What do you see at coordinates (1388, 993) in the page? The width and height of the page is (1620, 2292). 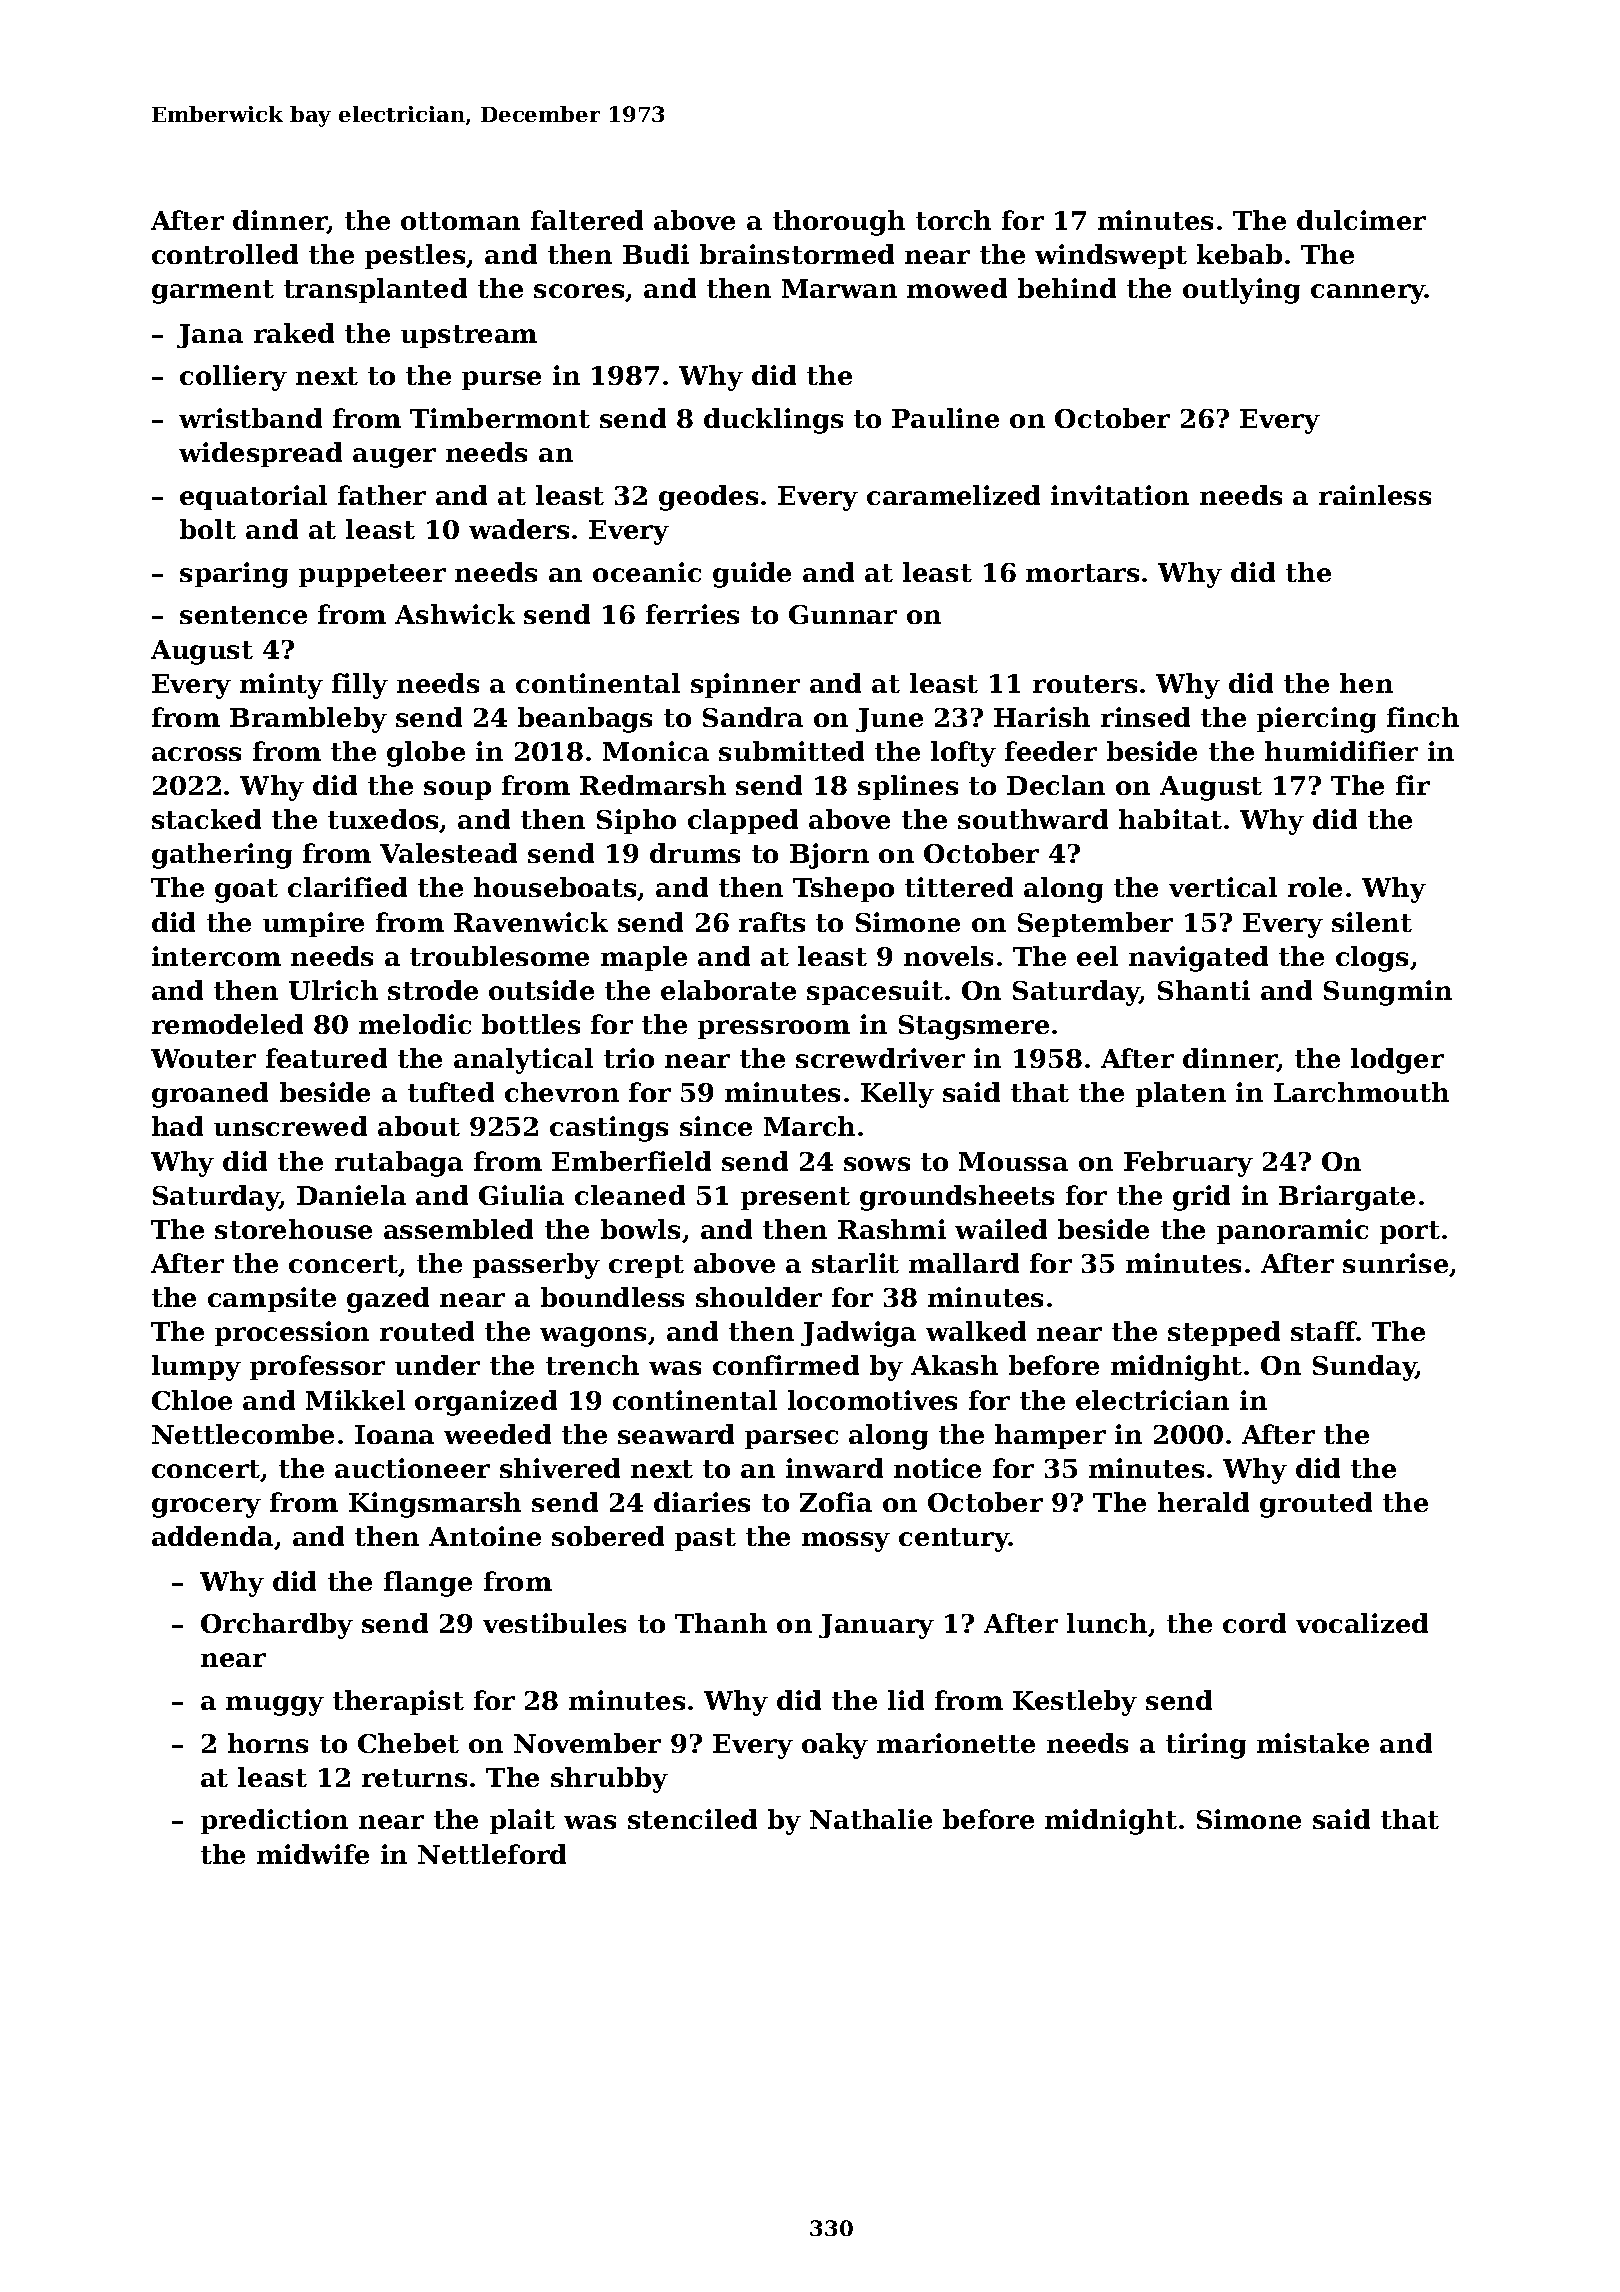 I see `Sungmin` at bounding box center [1388, 993].
